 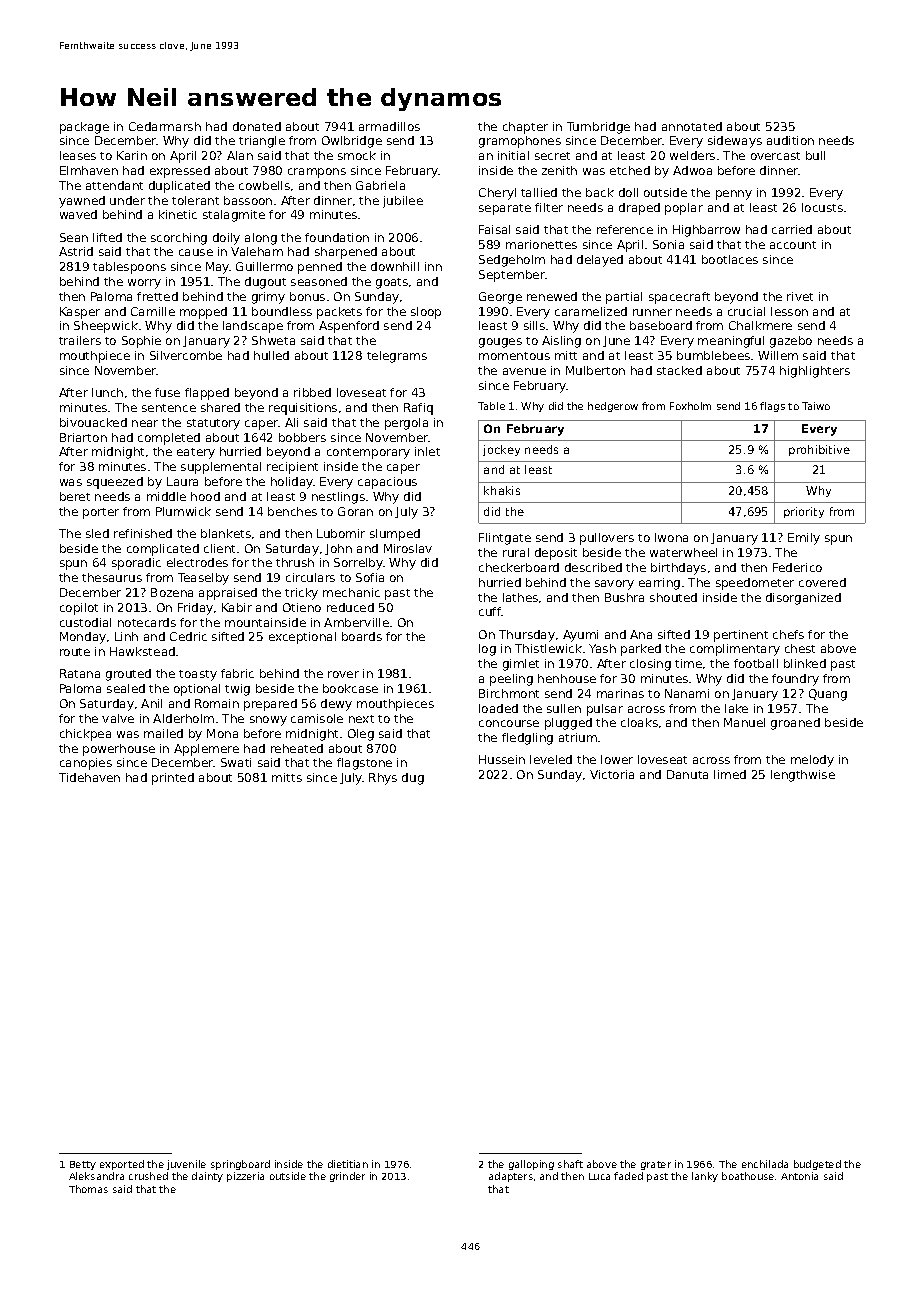 What do you see at coordinates (788, 634) in the page?
I see `chefs` at bounding box center [788, 634].
